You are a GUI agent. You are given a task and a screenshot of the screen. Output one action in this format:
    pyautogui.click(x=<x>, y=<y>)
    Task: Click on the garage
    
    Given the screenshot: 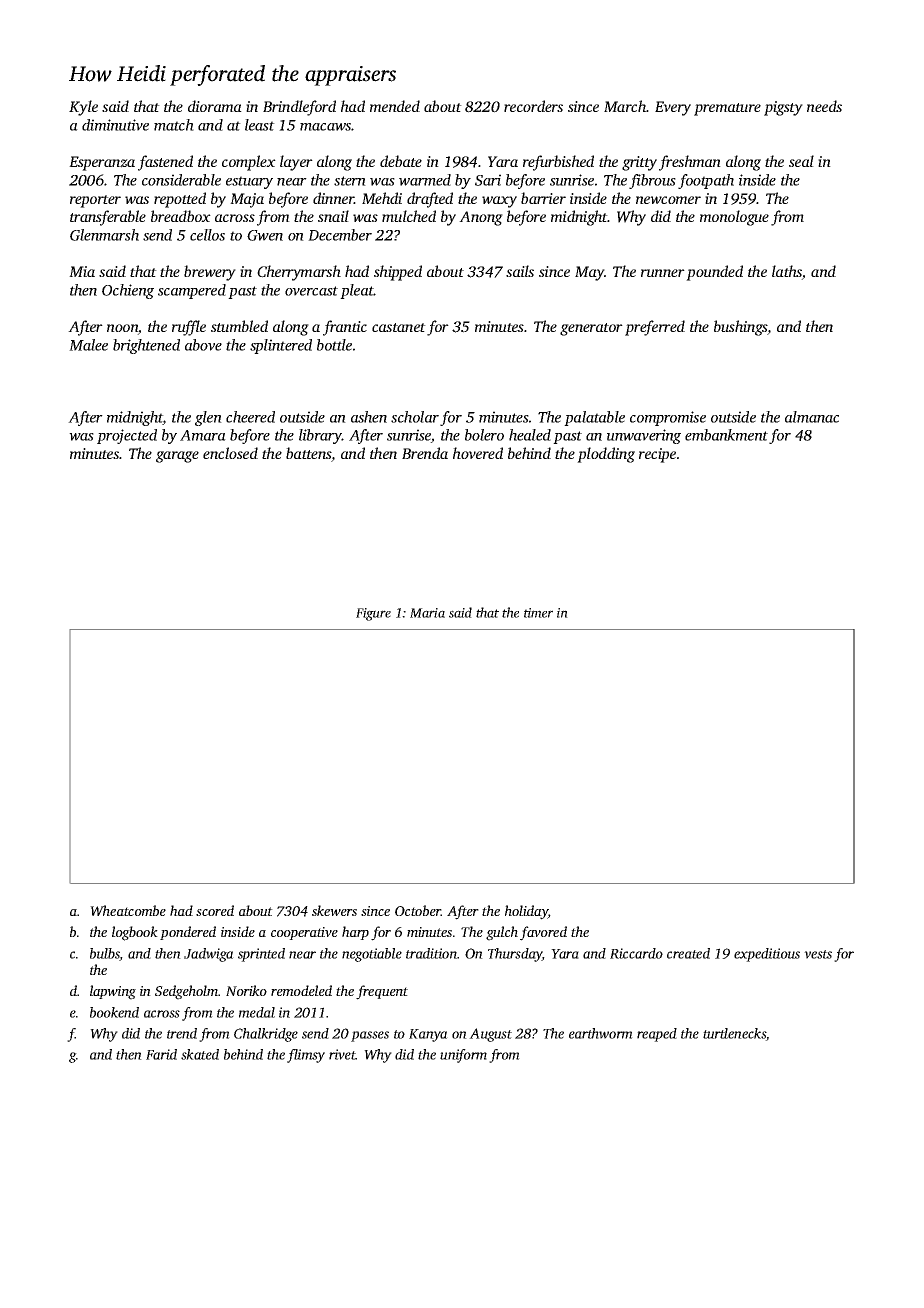 What is the action you would take?
    pyautogui.click(x=177, y=457)
